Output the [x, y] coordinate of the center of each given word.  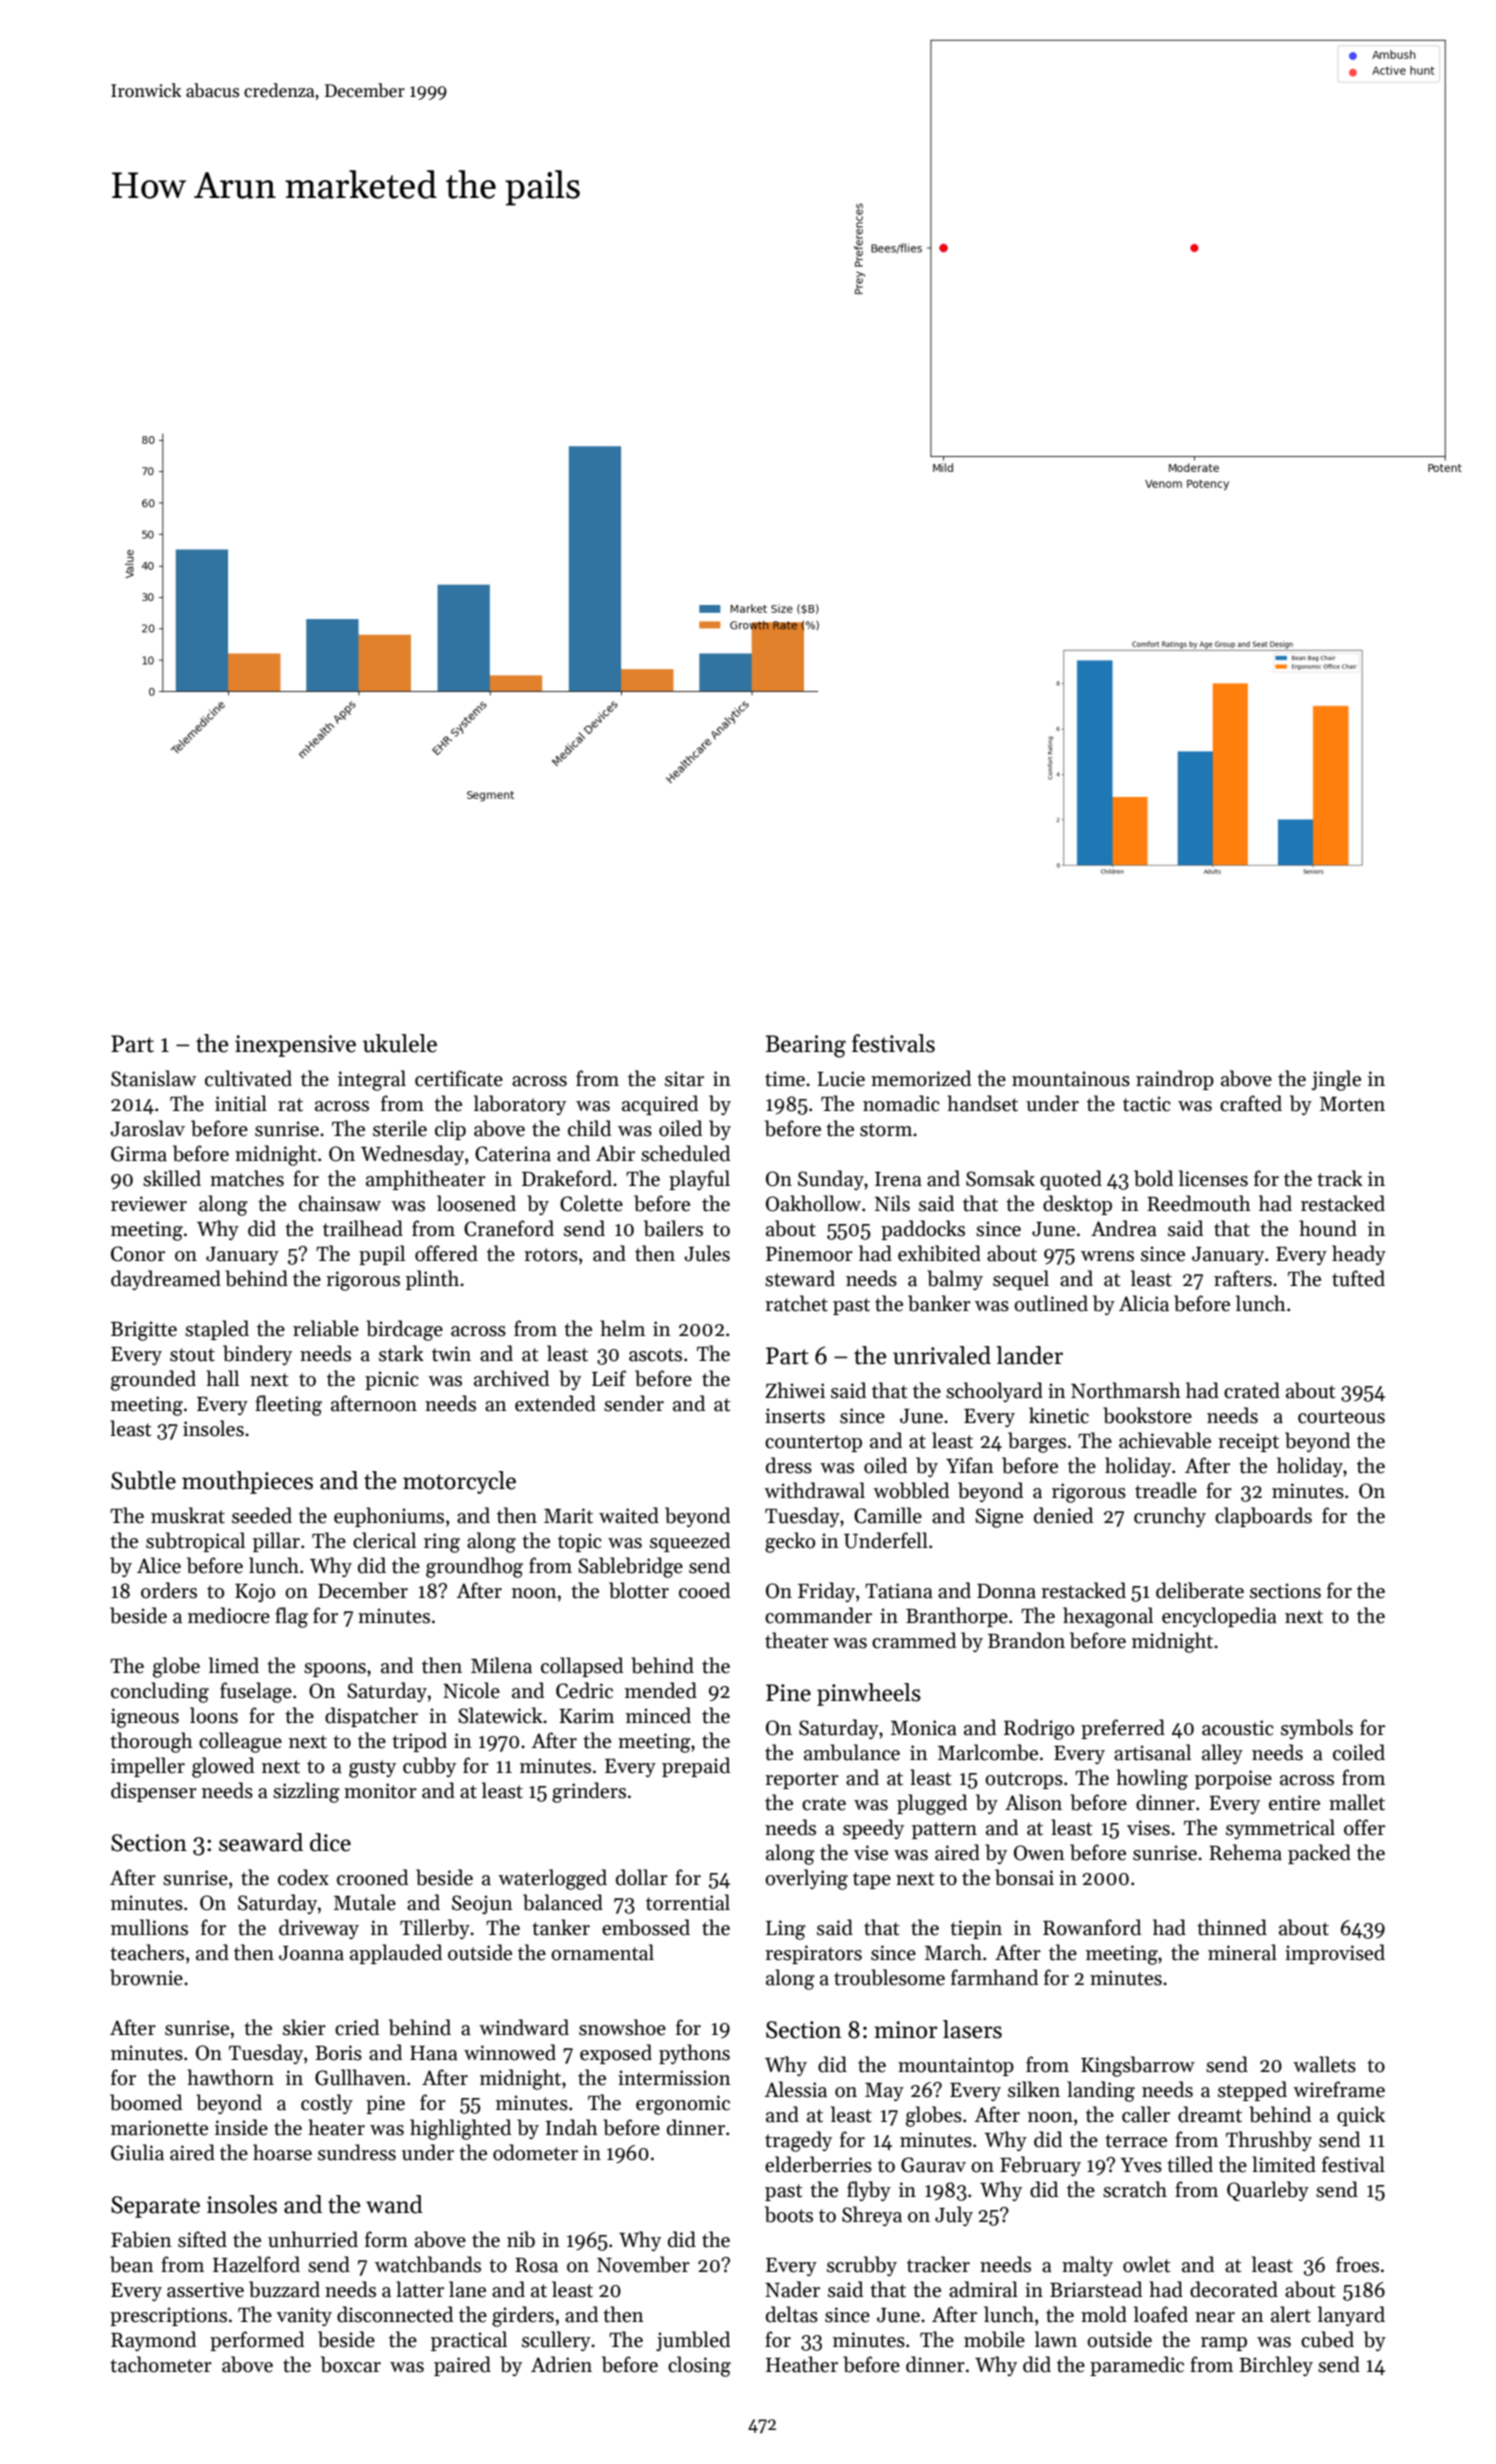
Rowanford [1092, 1927]
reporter [802, 1780]
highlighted [460, 2129]
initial [241, 1103]
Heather [802, 2364]
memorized [921, 1078]
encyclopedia [1219, 1617]
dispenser [154, 1792]
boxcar [351, 2364]
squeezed [690, 1542]
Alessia [795, 2089]
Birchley [1276, 2366]
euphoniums [389, 1517]
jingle [1336, 1080]
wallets [1324, 2064]
